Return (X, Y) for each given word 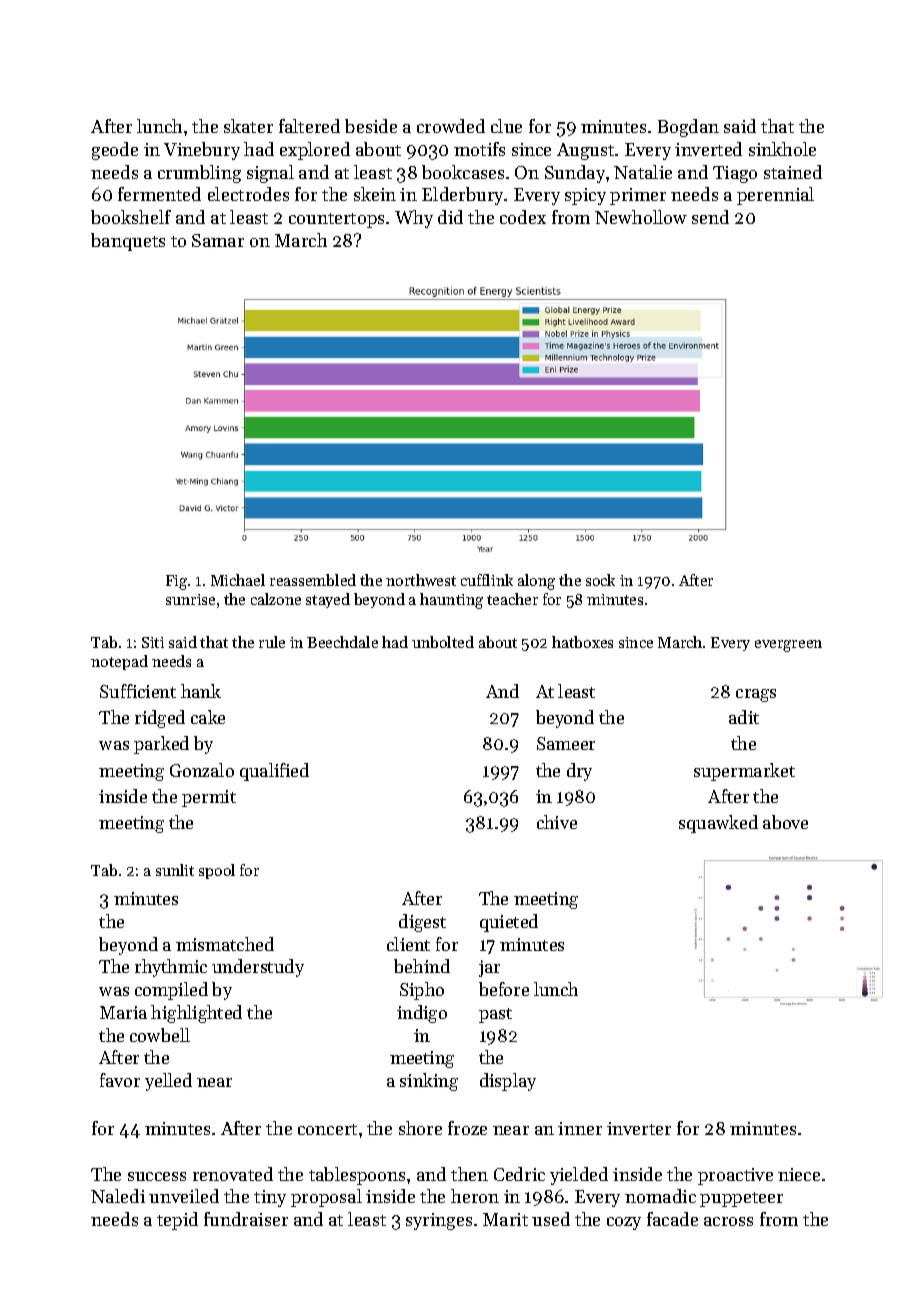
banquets (128, 242)
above (785, 822)
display (508, 1082)
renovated (233, 1174)
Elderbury (463, 196)
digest (422, 923)
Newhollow (641, 217)
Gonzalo (202, 770)
